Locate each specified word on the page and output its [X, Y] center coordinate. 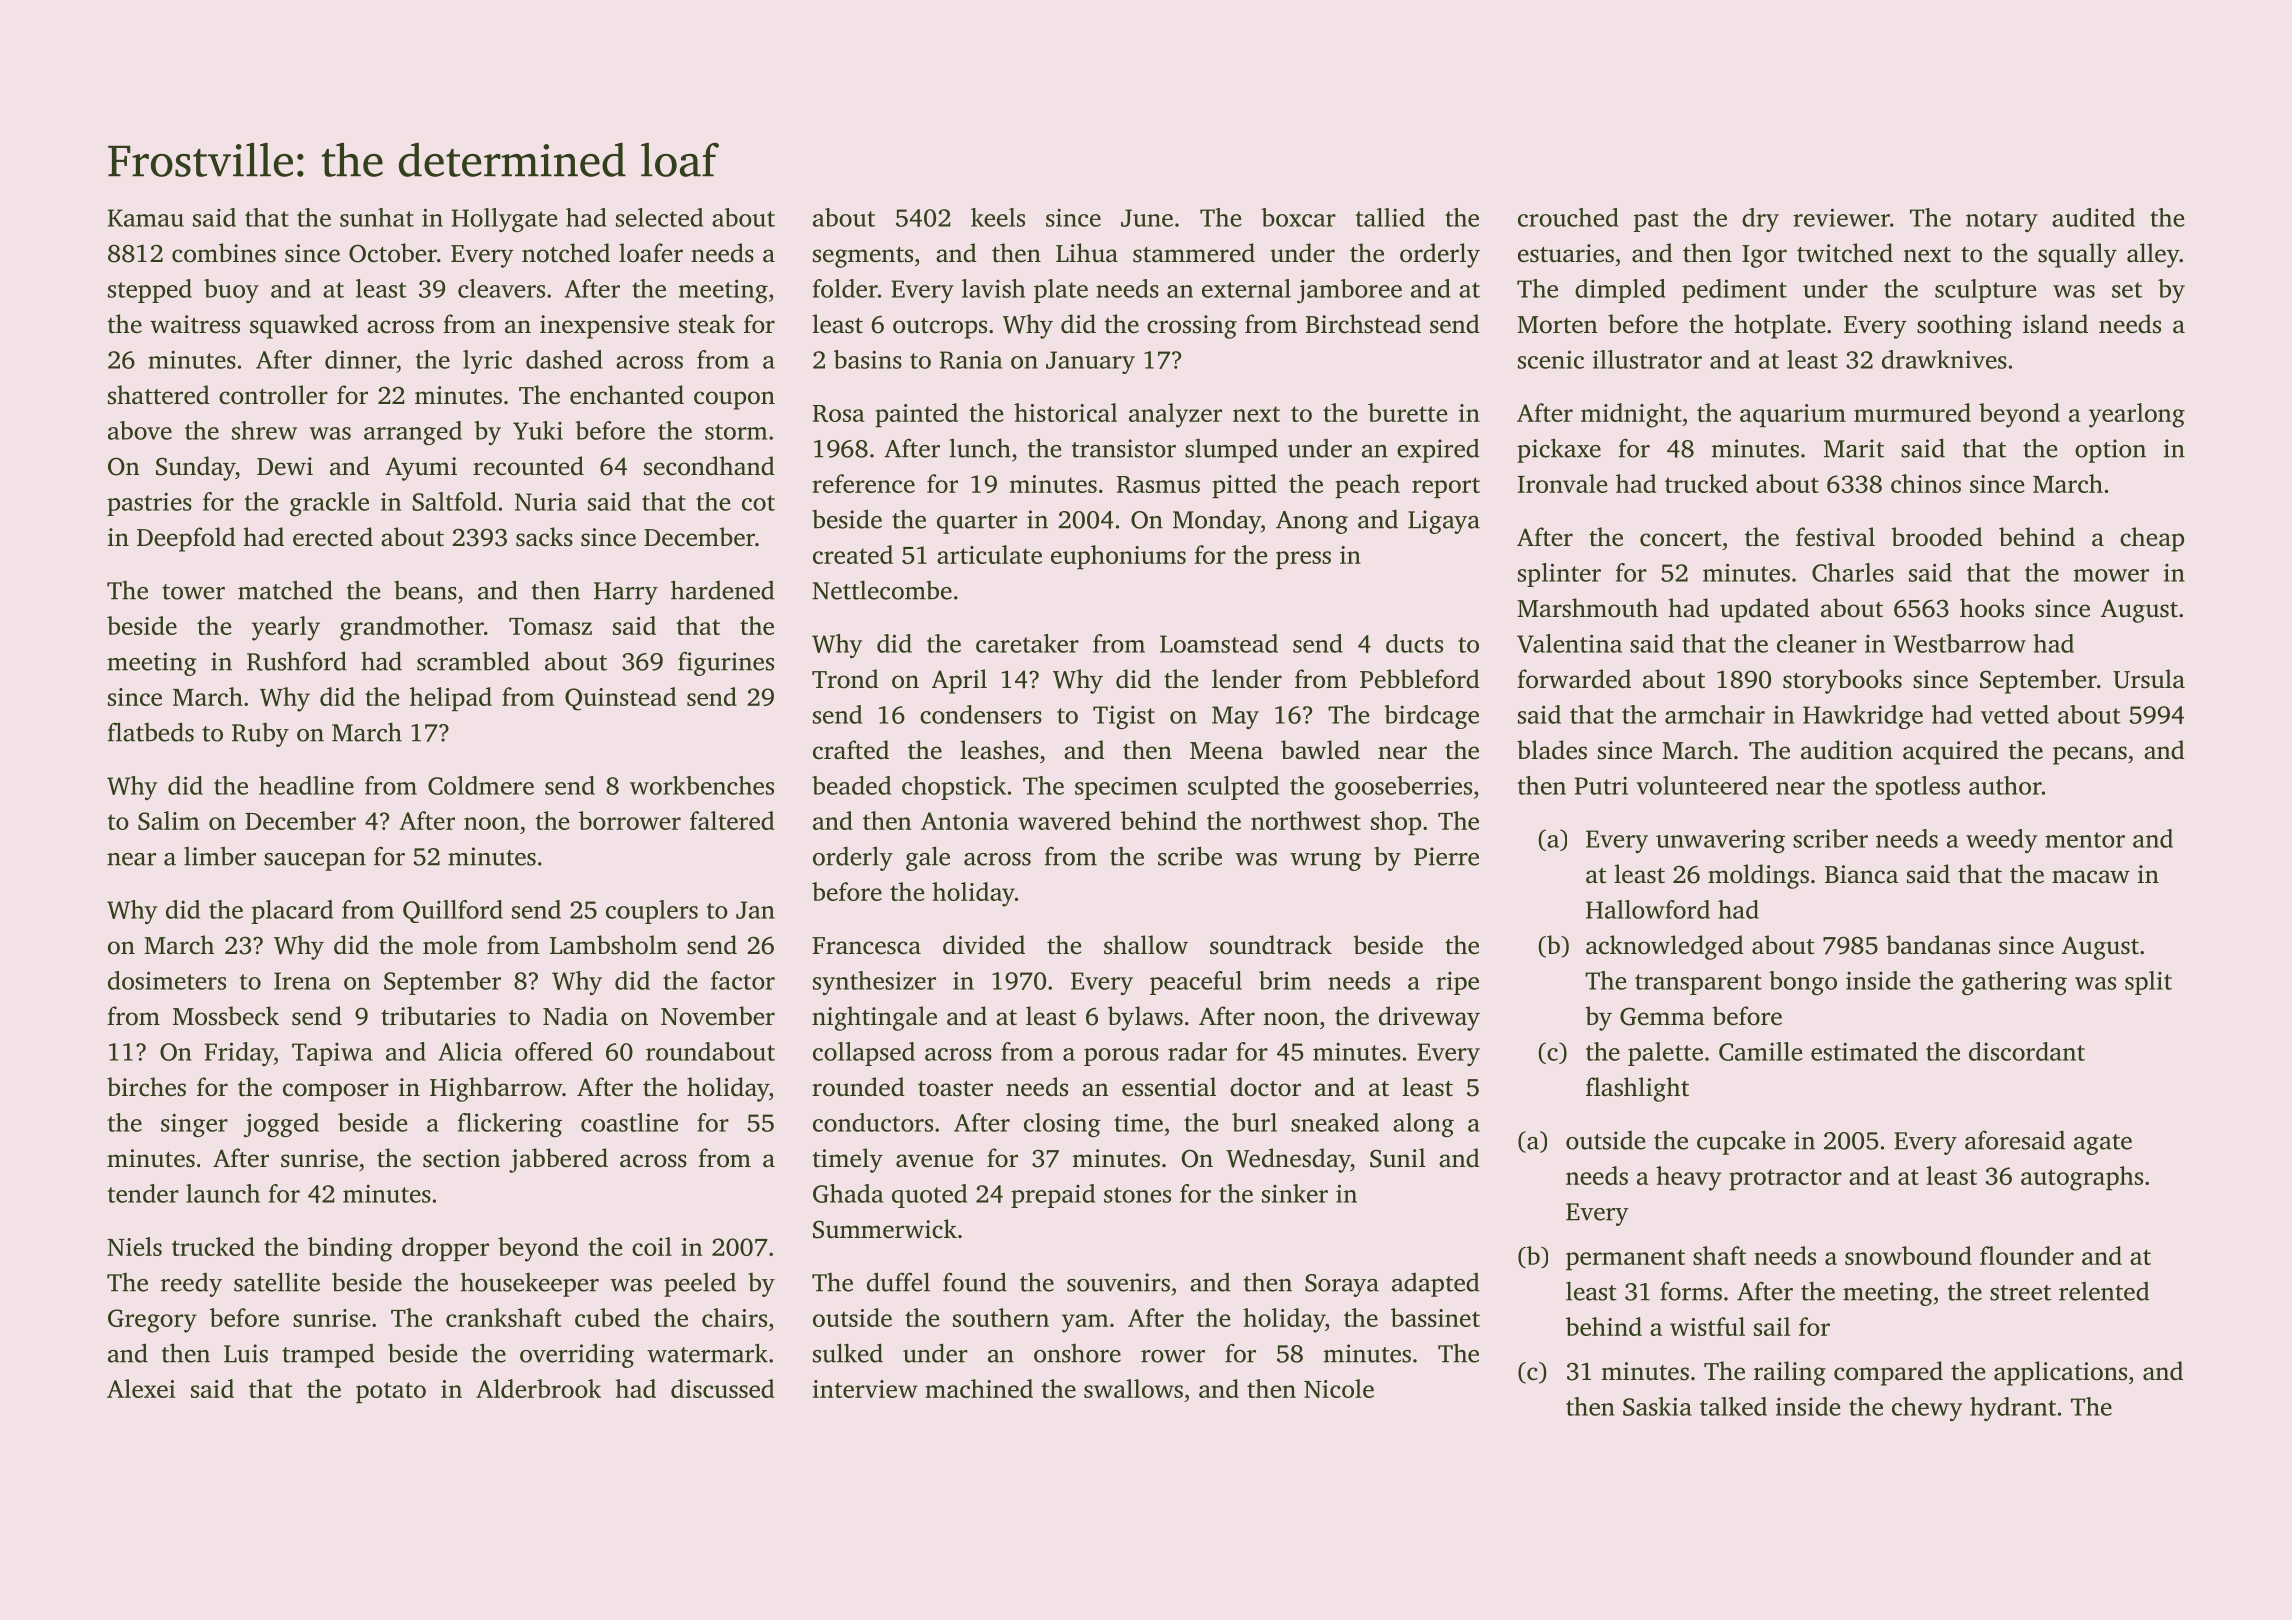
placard [292, 912]
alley [2153, 255]
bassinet [1435, 1317]
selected [659, 217]
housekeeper [530, 1284]
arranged [413, 433]
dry [1760, 220]
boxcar [1298, 217]
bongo [1803, 983]
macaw [2091, 877]
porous [1121, 1057]
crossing [1192, 327]
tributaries [438, 1016]
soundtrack [1271, 945]
